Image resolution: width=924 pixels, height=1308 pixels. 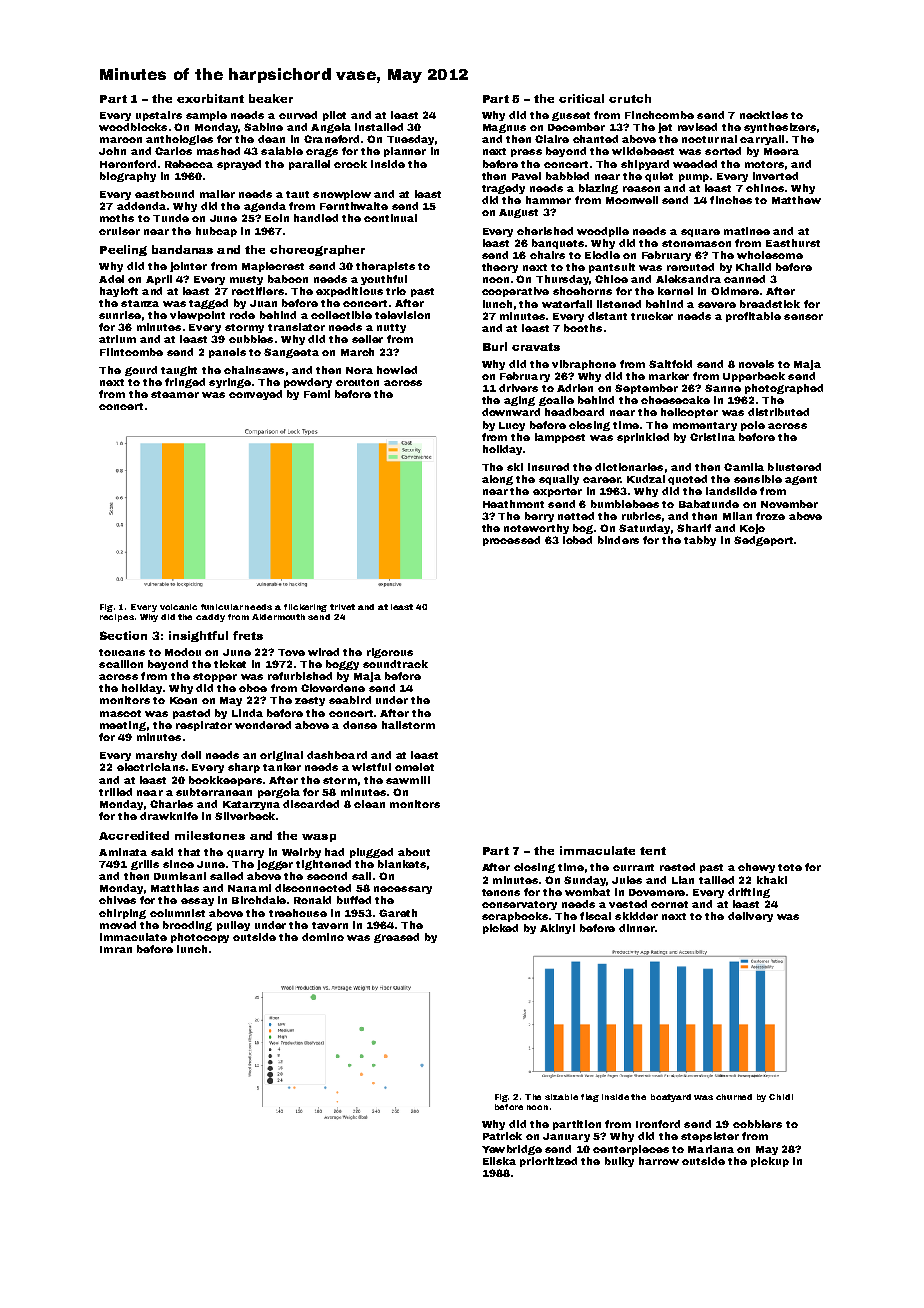 What do you see at coordinates (772, 880) in the image?
I see `khaki` at bounding box center [772, 880].
